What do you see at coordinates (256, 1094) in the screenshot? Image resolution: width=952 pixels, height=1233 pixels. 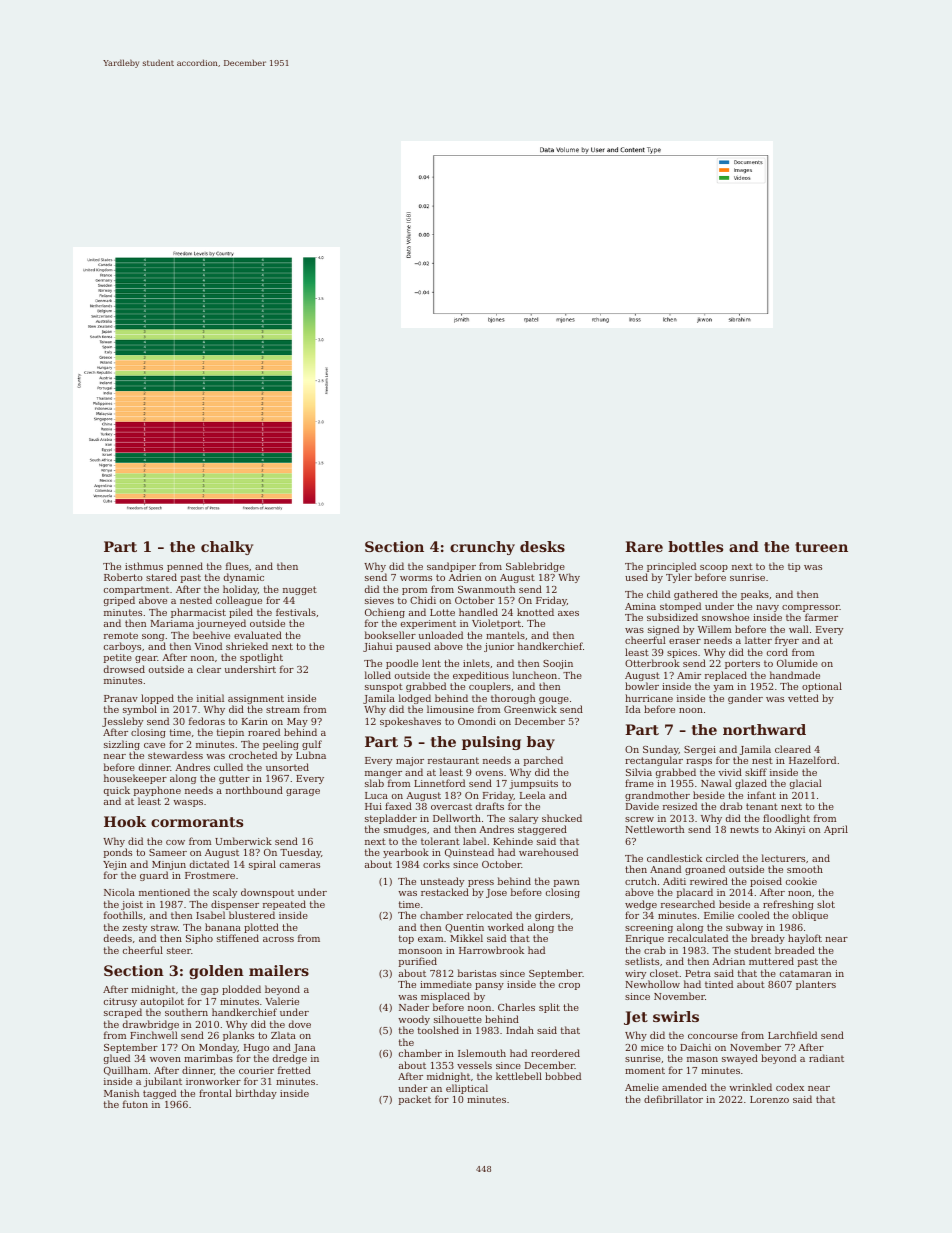 I see `birthday` at bounding box center [256, 1094].
